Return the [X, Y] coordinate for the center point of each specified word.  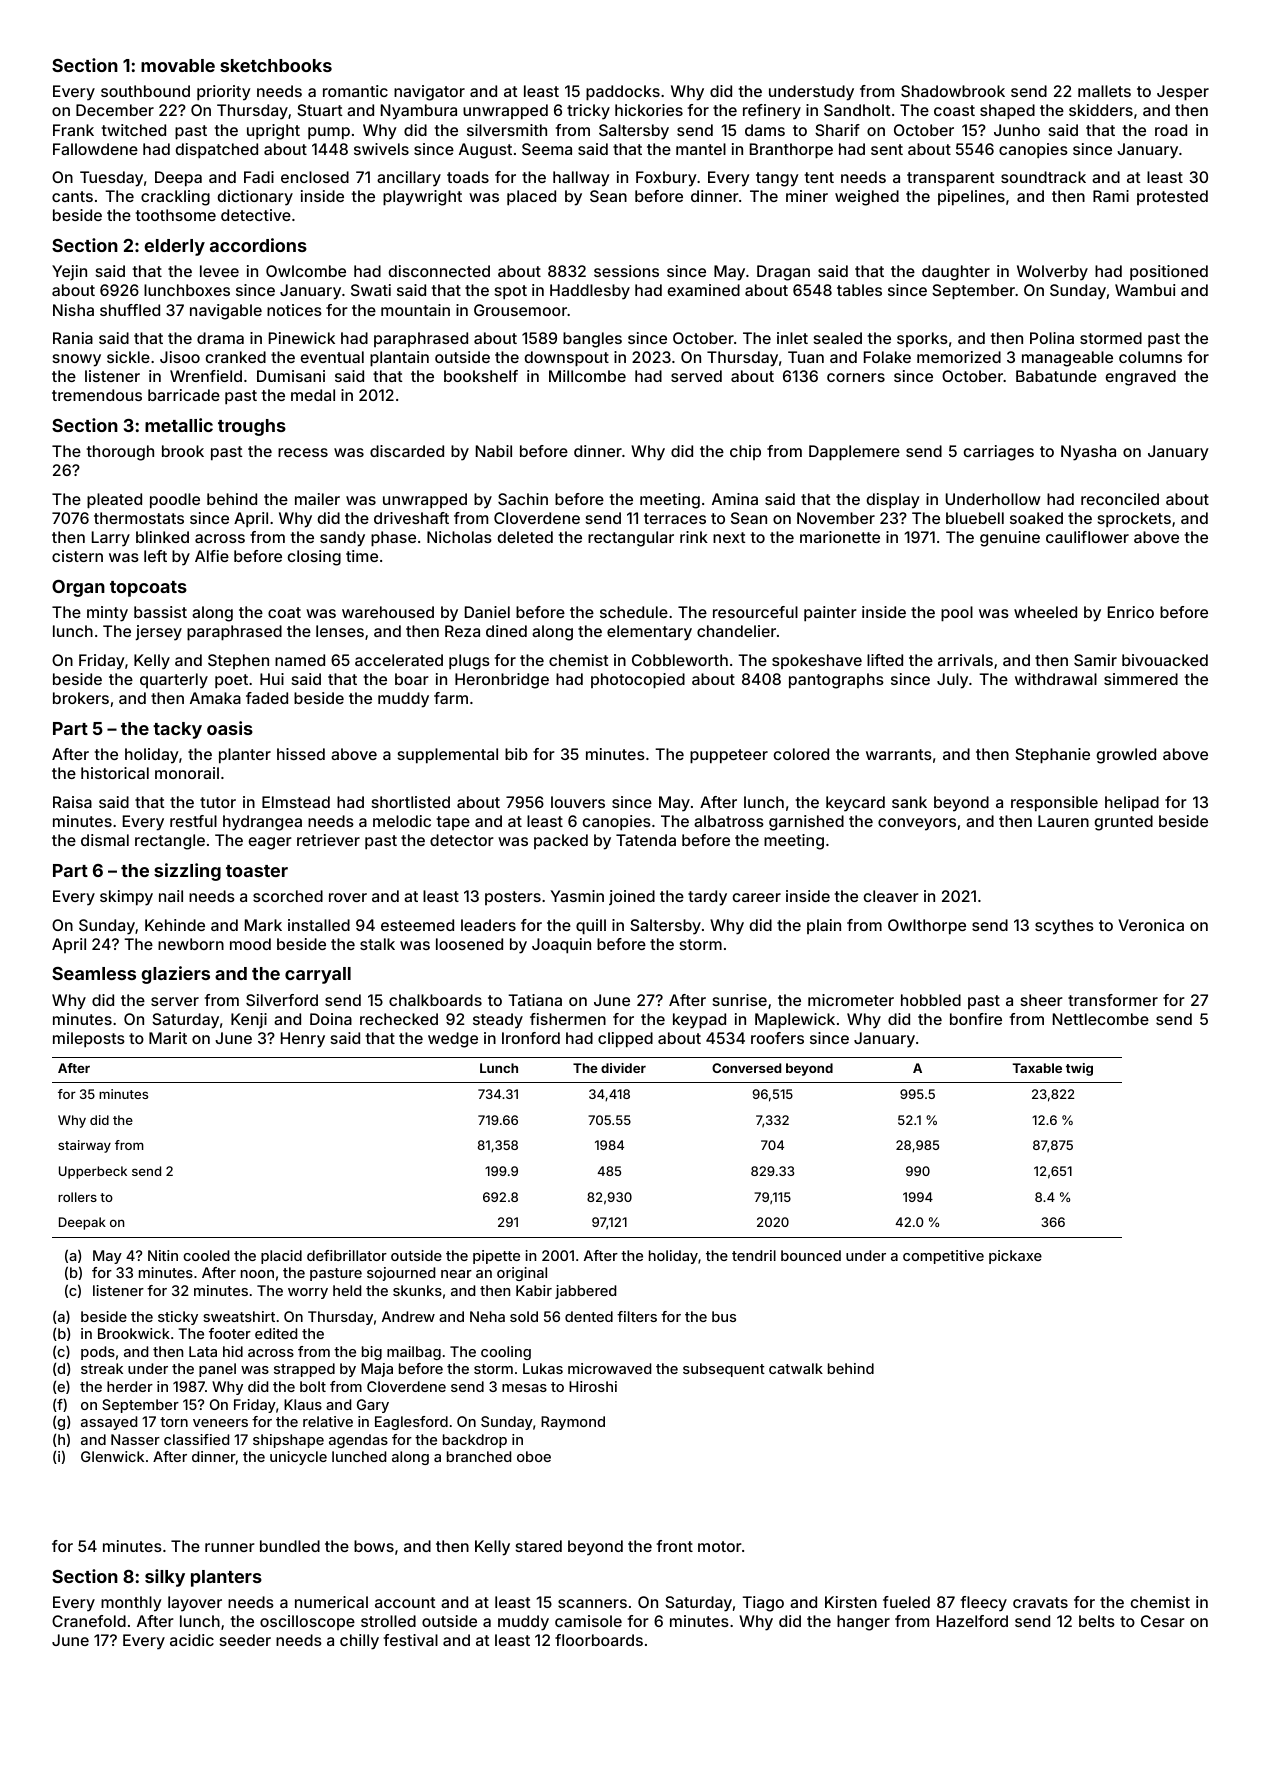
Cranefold [89, 1621]
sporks [922, 339]
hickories [649, 110]
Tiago [763, 1604]
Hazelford [972, 1621]
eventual [332, 357]
